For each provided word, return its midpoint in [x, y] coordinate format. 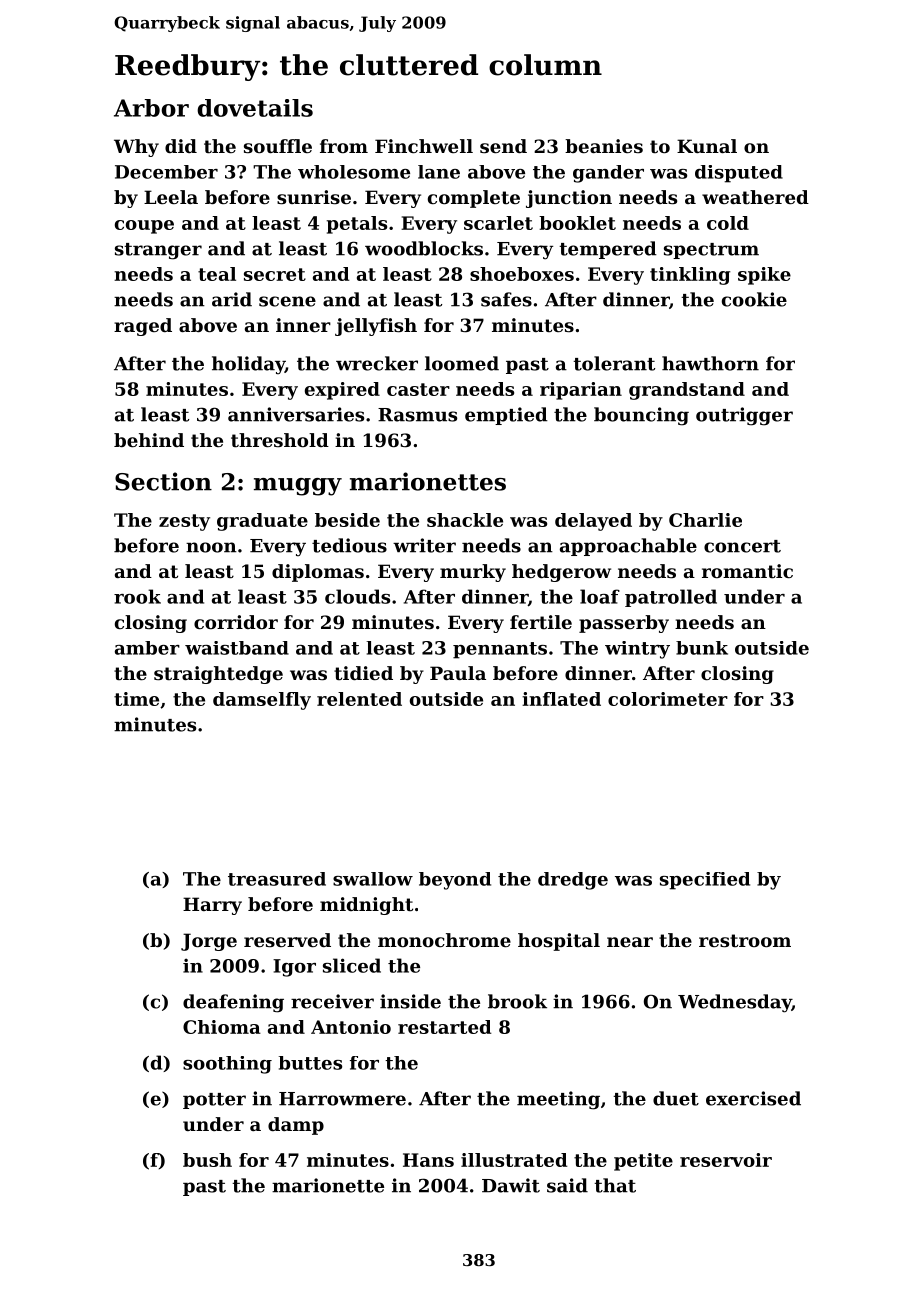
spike [764, 276]
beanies [604, 146]
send [503, 146]
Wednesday [735, 1003]
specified [705, 881]
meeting [558, 1100]
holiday [248, 365]
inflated [561, 699]
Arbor [151, 108]
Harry [212, 906]
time [136, 699]
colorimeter [668, 699]
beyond [455, 881]
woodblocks [424, 248]
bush [207, 1160]
